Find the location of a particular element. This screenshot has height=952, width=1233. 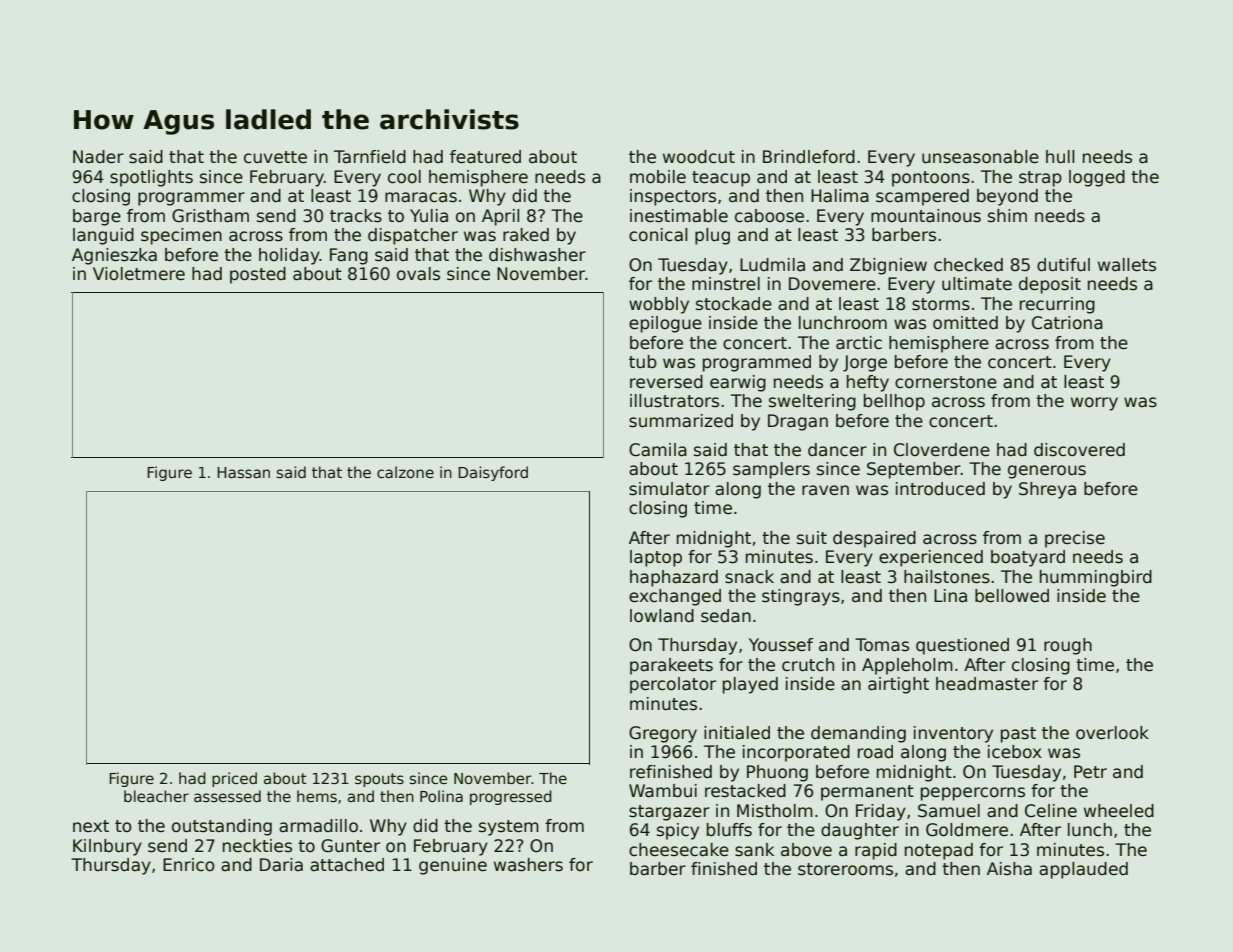

Hassan is located at coordinates (243, 472).
